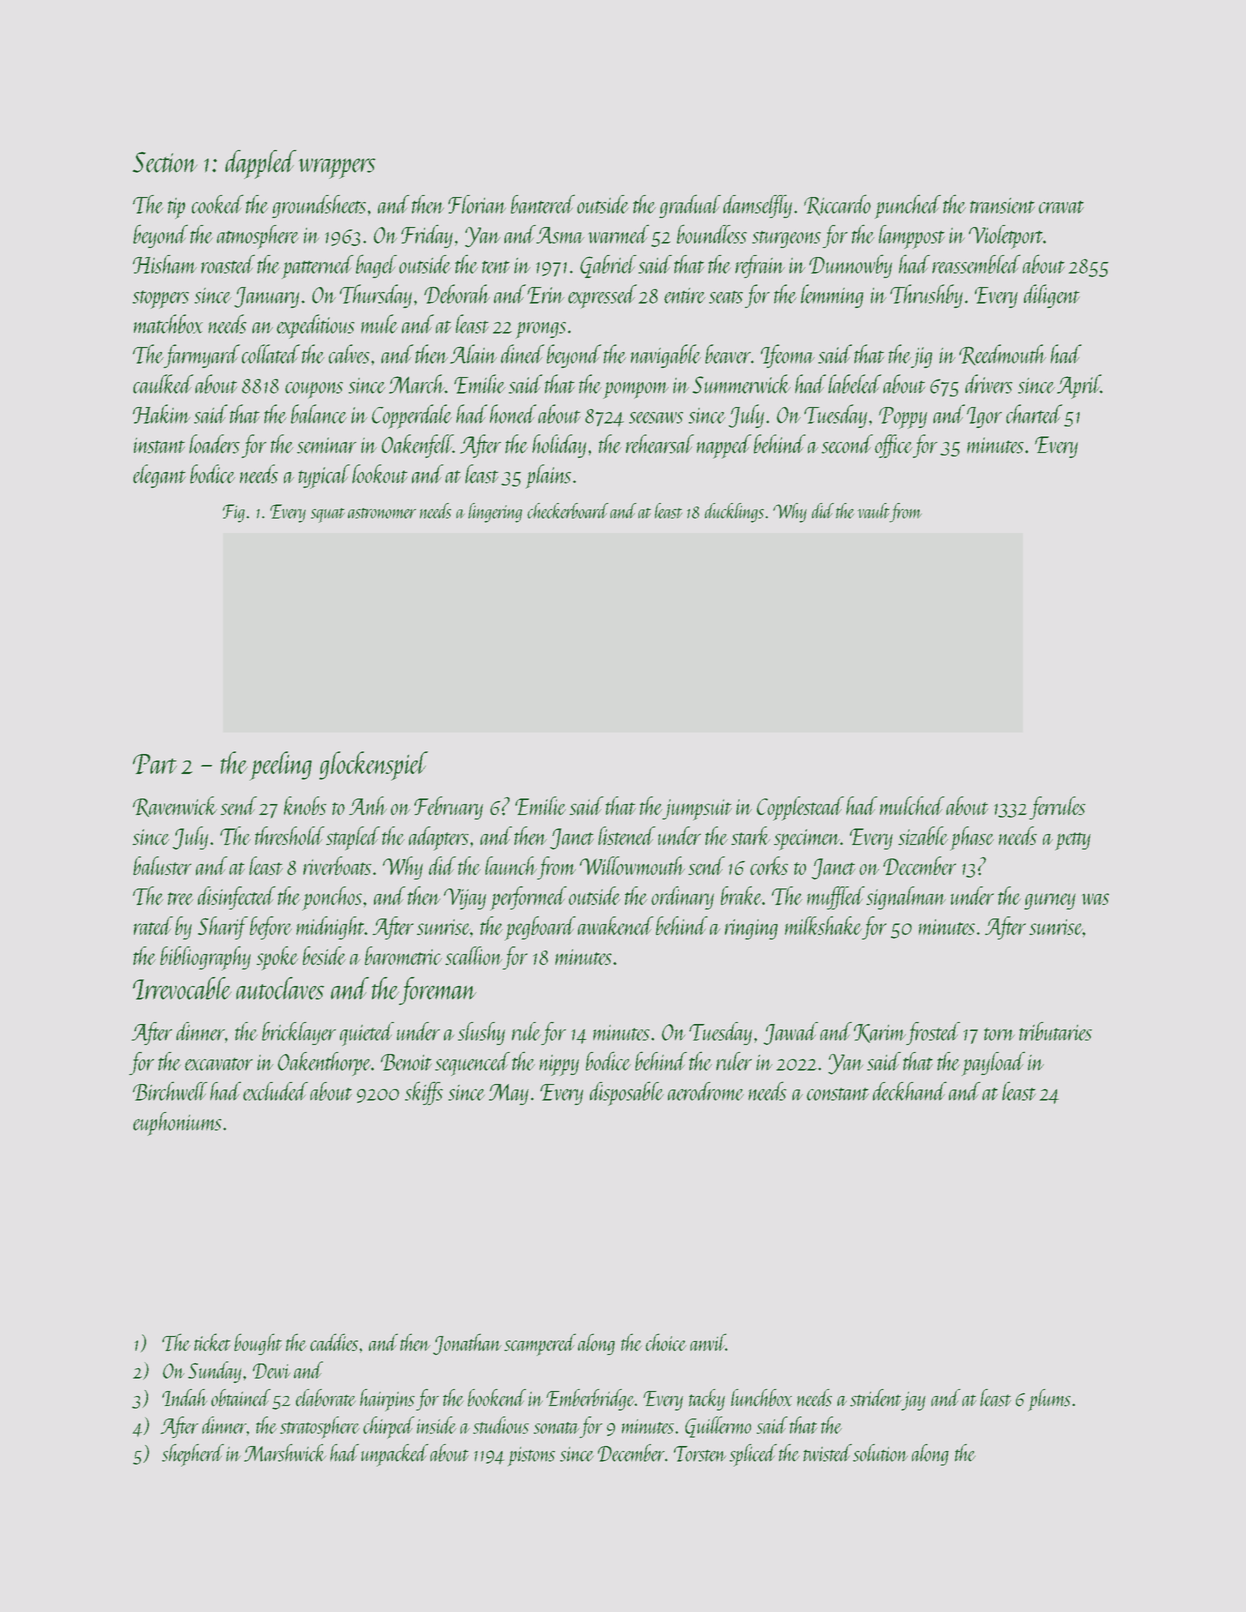  Describe the element at coordinates (660, 444) in the page. I see `rehearsal` at that location.
